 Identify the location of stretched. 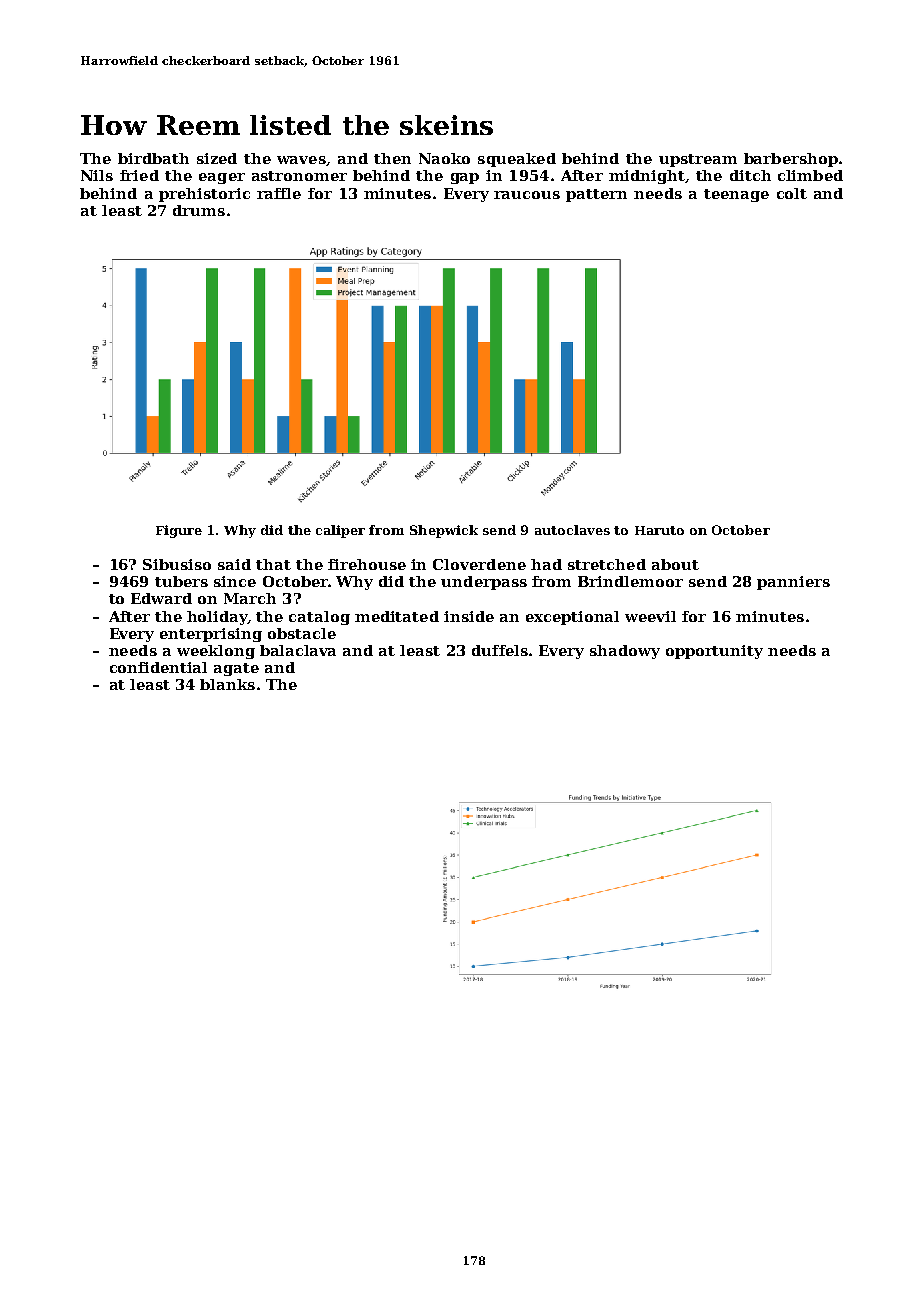
(607, 564).
